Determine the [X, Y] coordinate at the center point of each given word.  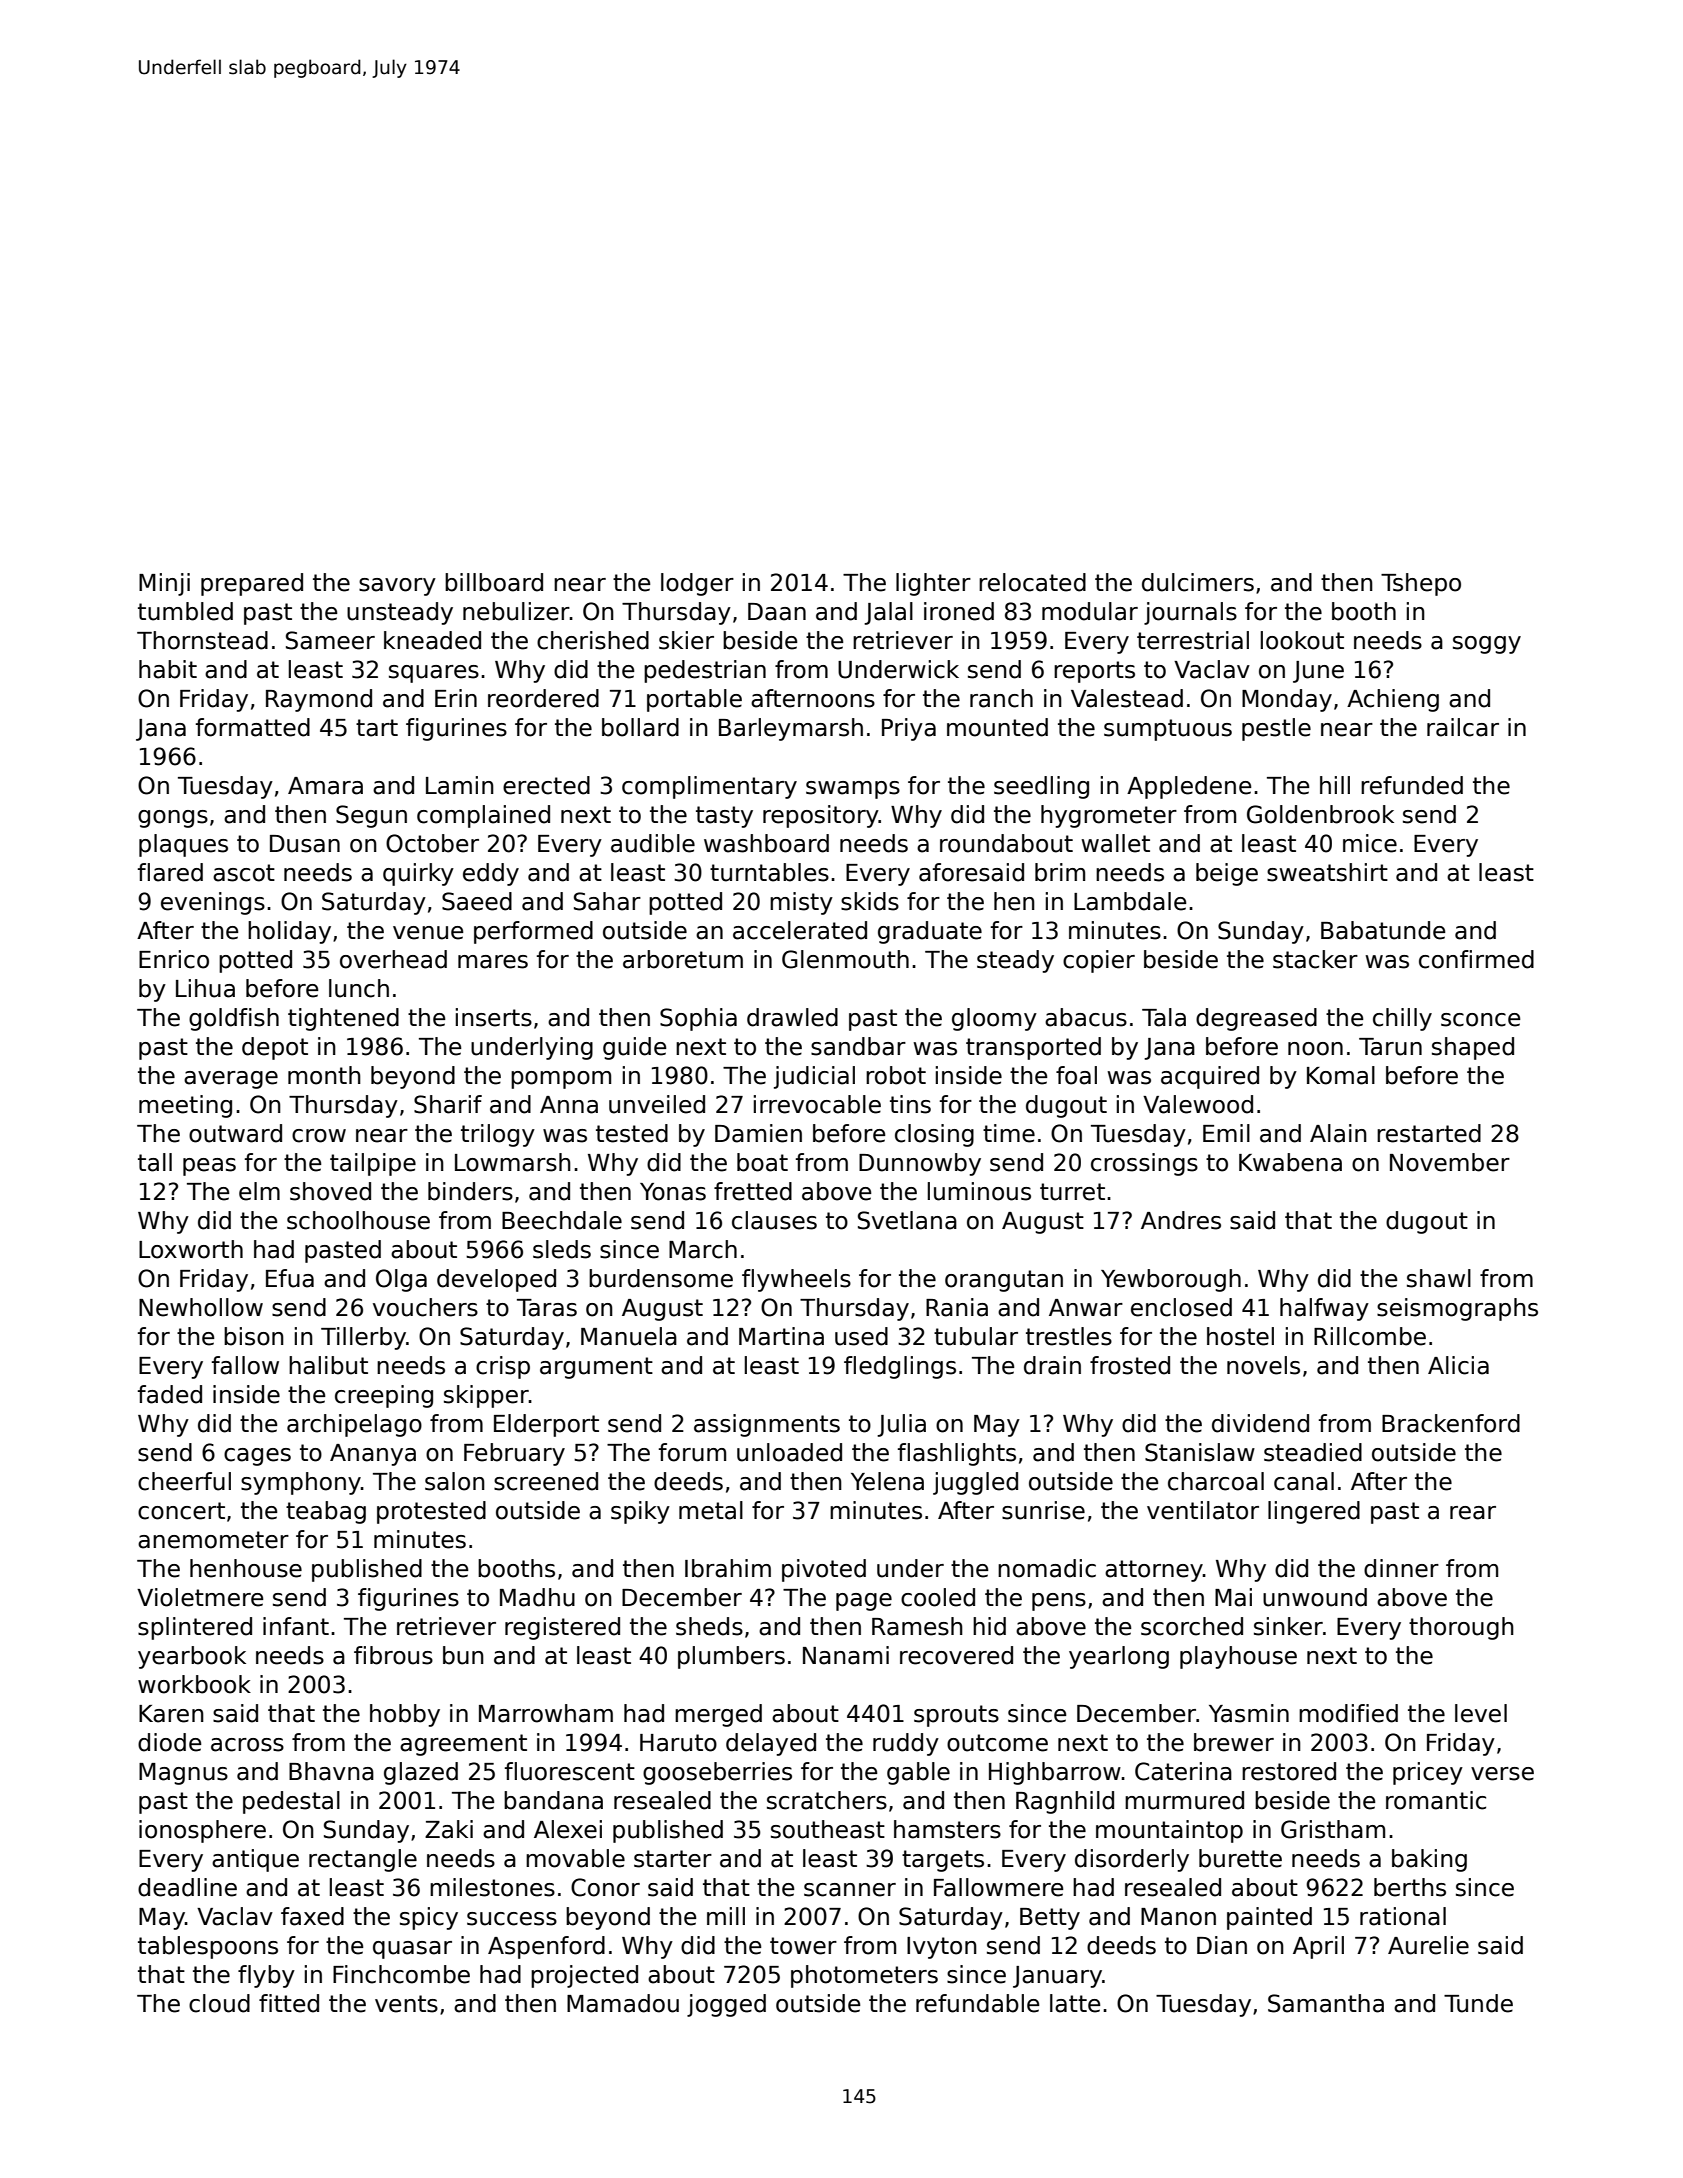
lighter [933, 584]
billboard [494, 582]
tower [803, 1946]
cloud [219, 2003]
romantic [1436, 1800]
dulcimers [1198, 582]
